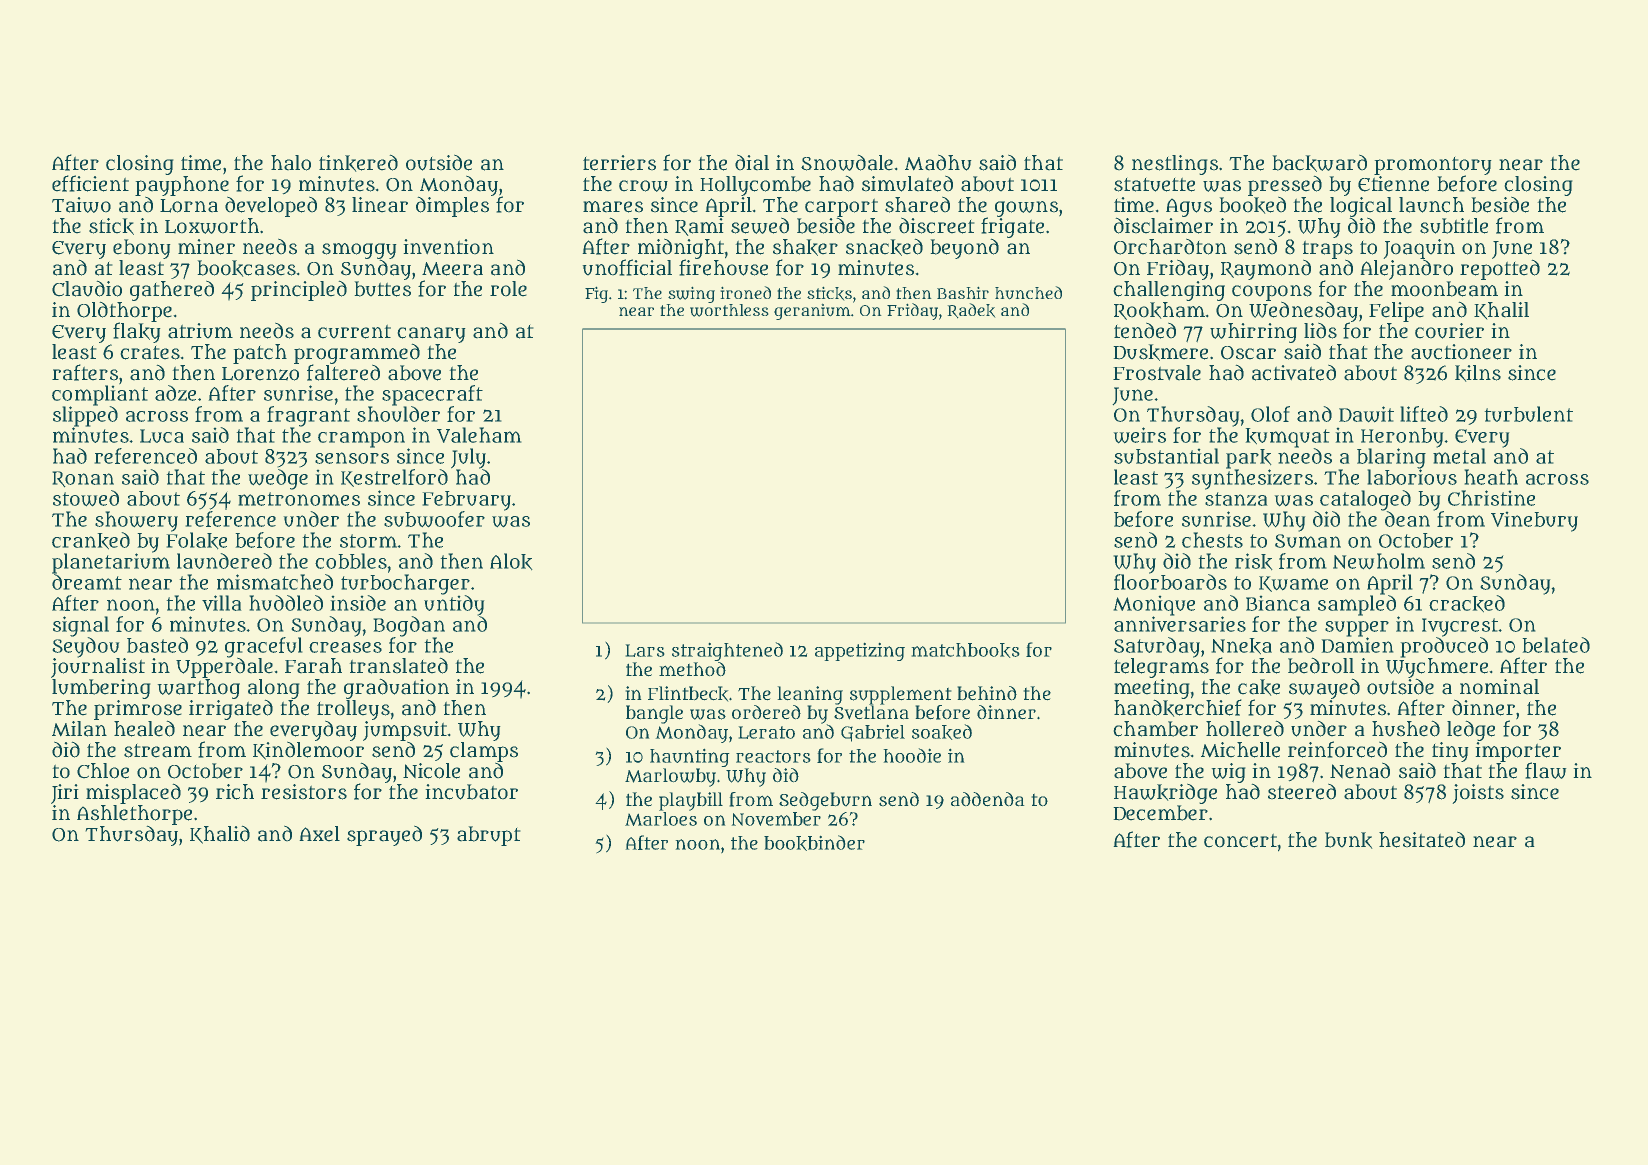 The width and height of the document is (1648, 1165). Describe the element at coordinates (1478, 373) in the document. I see `kilns` at that location.
